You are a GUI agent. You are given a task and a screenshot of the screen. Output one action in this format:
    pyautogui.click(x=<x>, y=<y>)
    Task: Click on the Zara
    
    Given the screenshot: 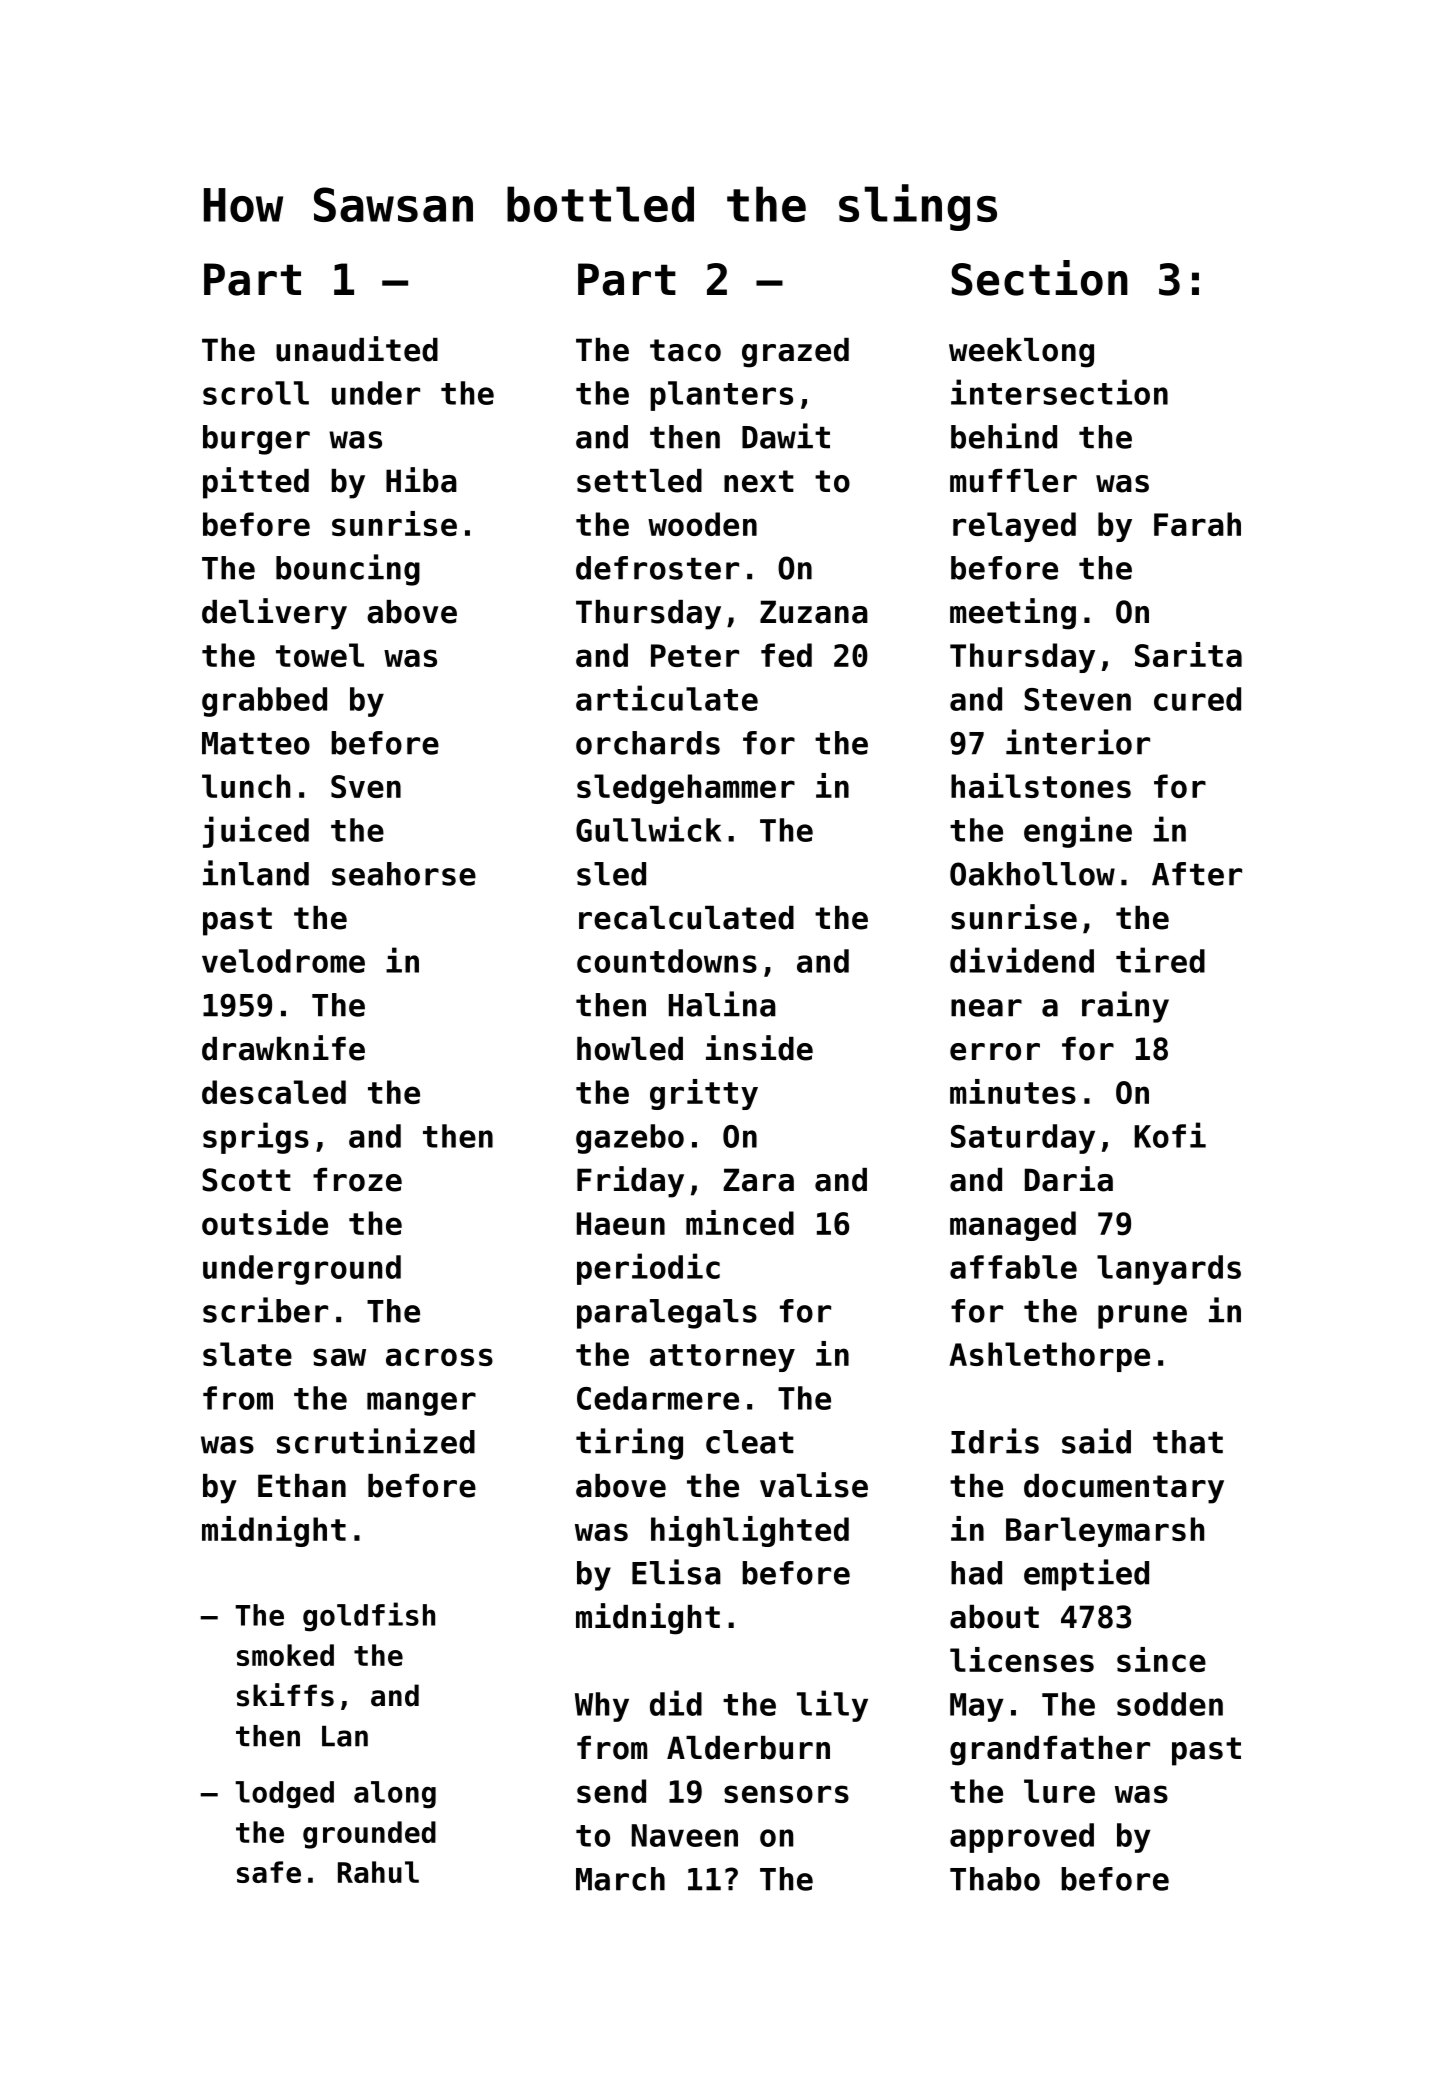 What is the action you would take?
    pyautogui.click(x=758, y=1180)
